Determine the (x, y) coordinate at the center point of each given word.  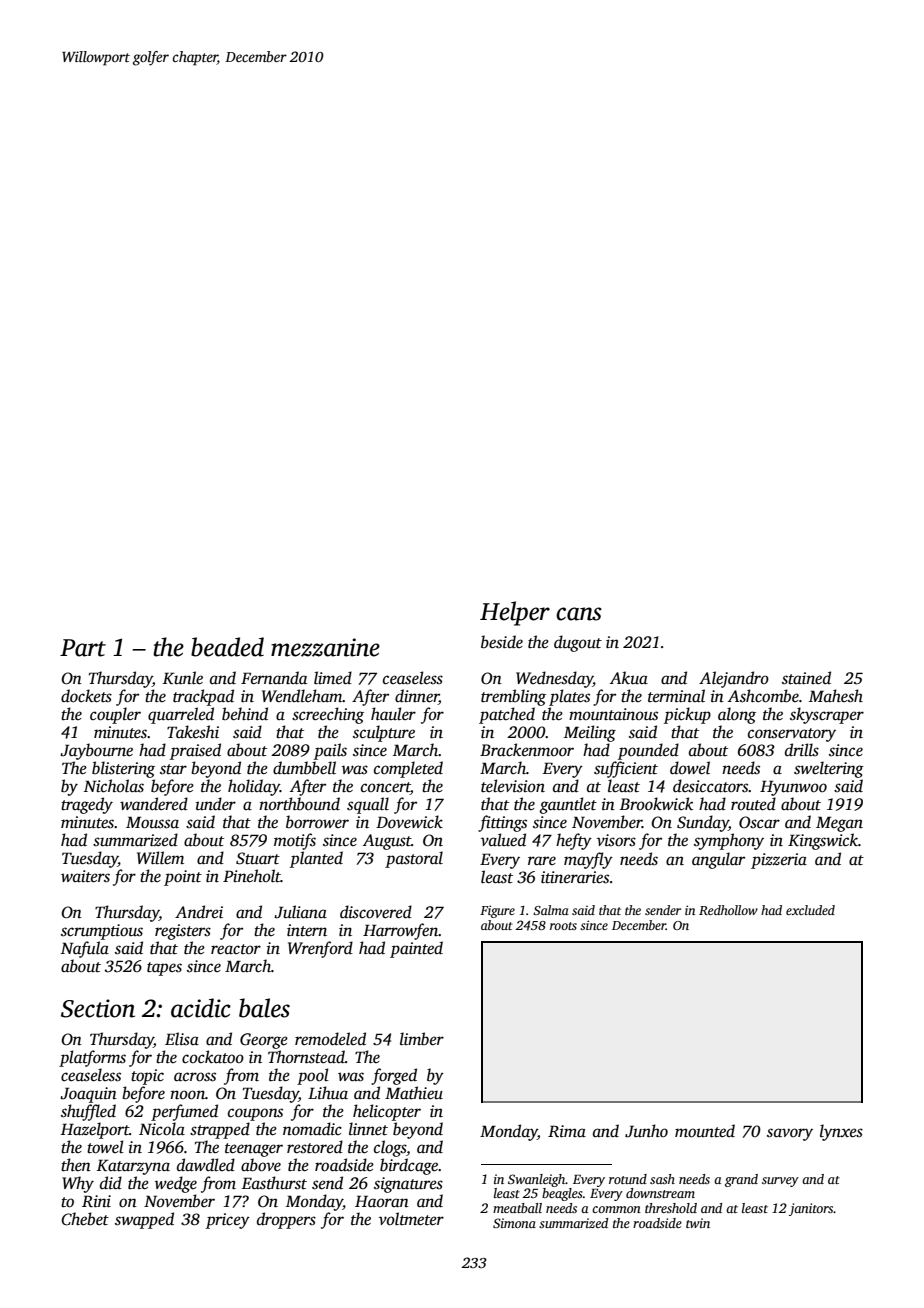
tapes (164, 969)
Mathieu (414, 1093)
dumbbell (304, 768)
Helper (515, 613)
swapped (144, 1220)
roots (563, 926)
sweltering (829, 769)
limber (422, 1039)
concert (386, 788)
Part (83, 648)
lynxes (841, 1132)
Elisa (182, 1039)
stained (806, 678)
